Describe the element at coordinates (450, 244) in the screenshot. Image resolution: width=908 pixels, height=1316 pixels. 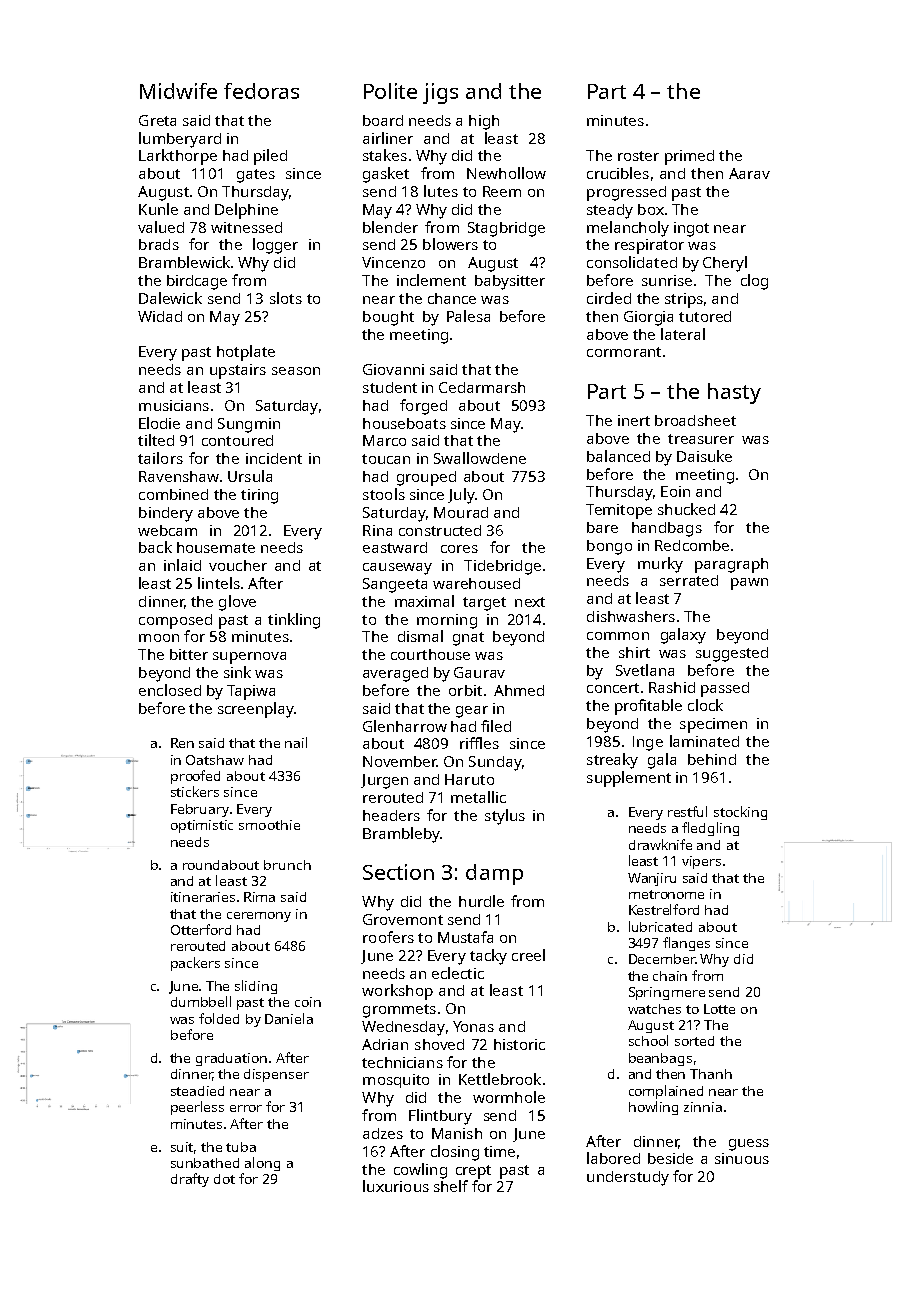
I see `blowers` at that location.
